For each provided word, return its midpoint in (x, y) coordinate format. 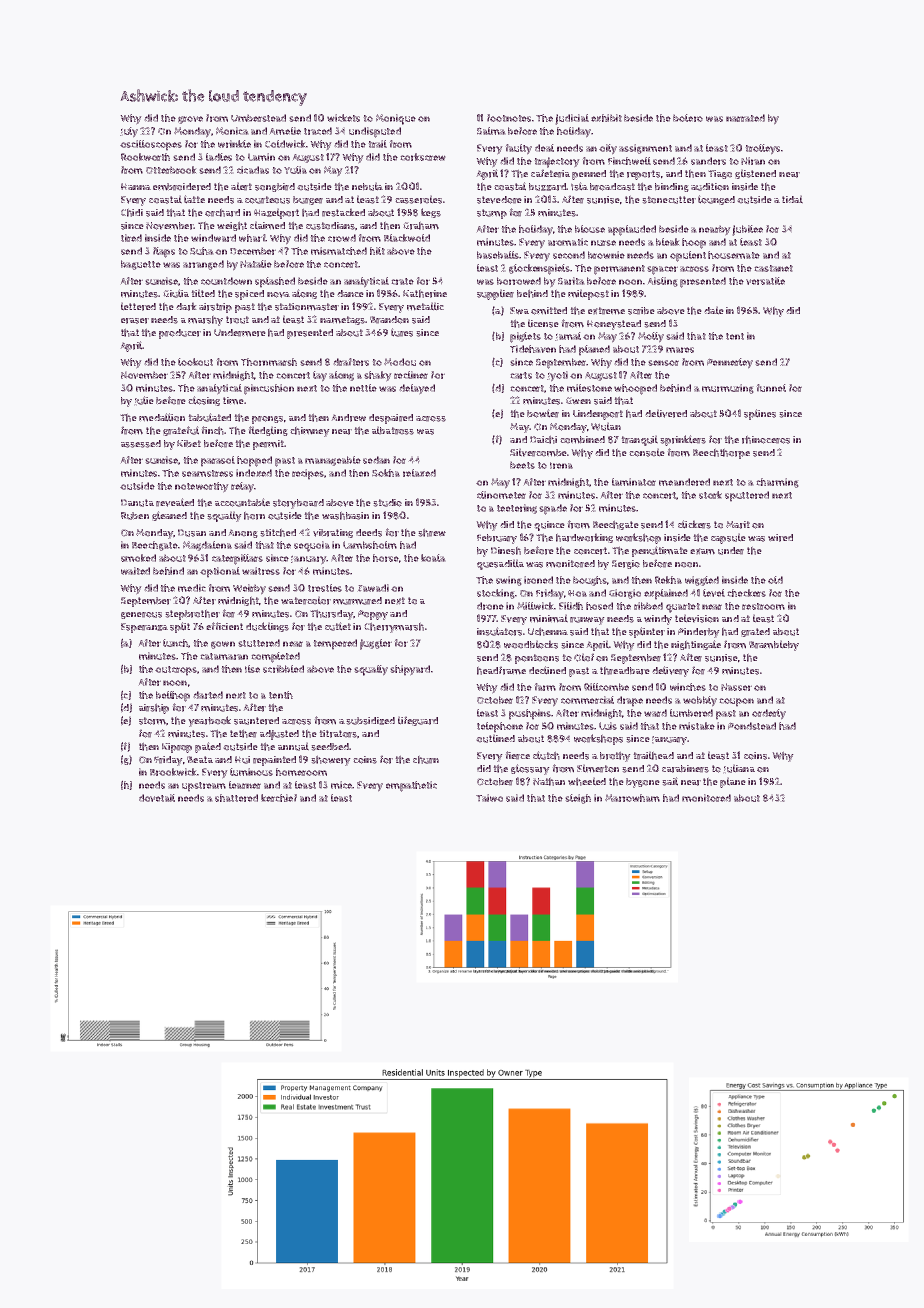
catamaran (224, 656)
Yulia (295, 170)
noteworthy (202, 487)
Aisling (662, 282)
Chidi (132, 212)
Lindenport (598, 415)
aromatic (568, 242)
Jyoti (557, 376)
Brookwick (173, 772)
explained (666, 594)
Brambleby (774, 645)
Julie (144, 401)
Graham (421, 225)
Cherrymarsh (394, 627)
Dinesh (506, 550)
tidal (792, 199)
